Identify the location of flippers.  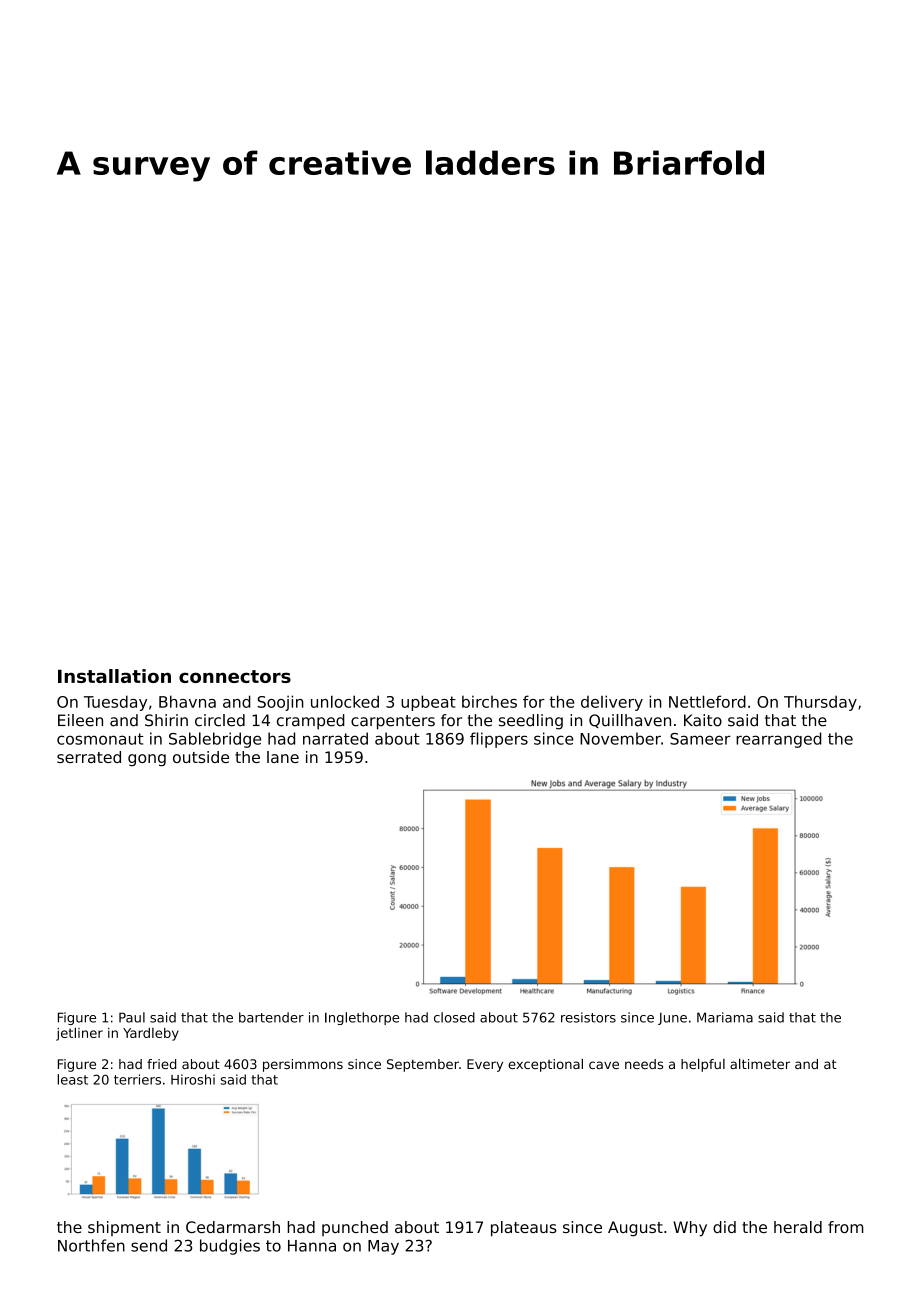
(499, 740).
